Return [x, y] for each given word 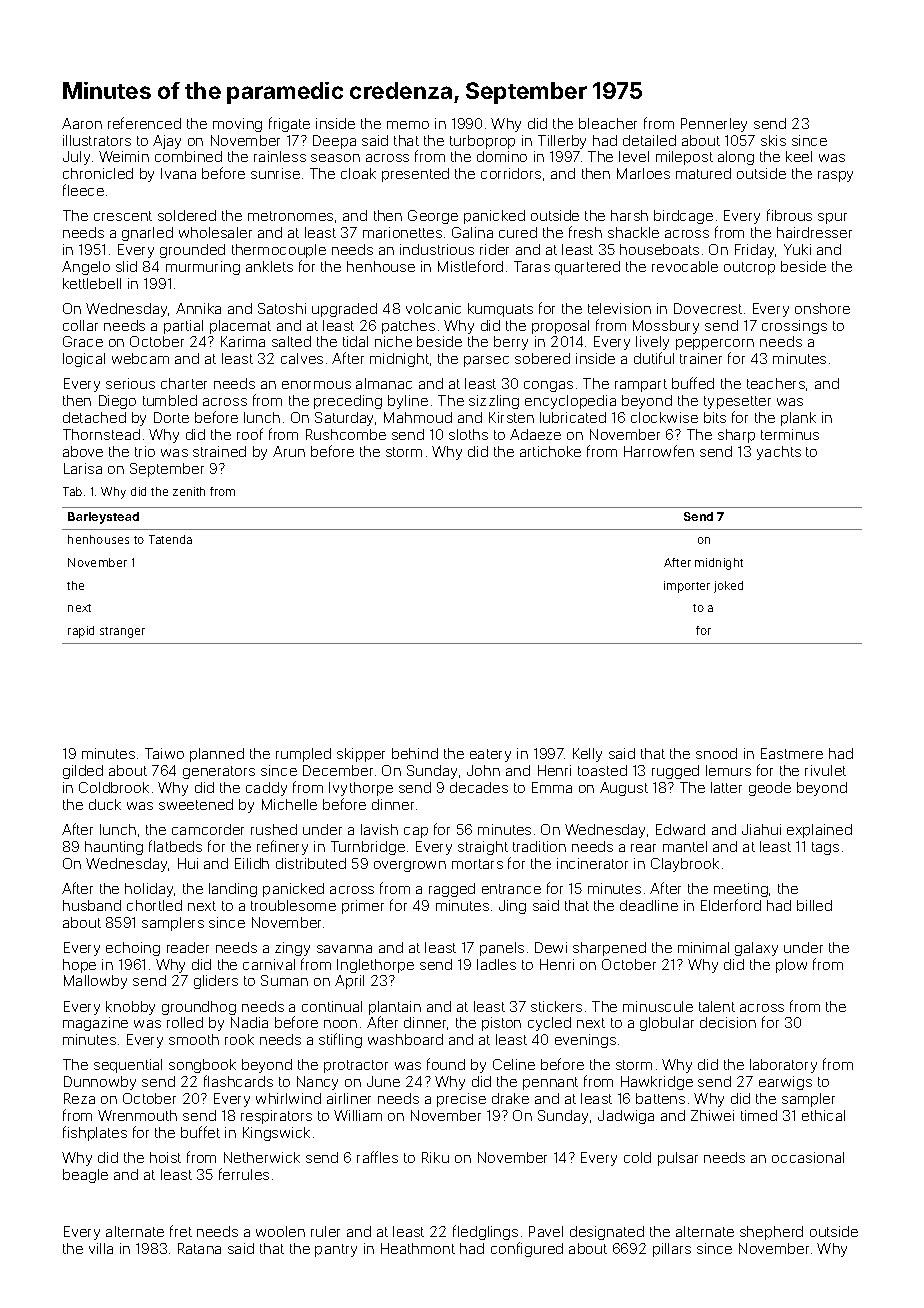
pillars [672, 1250]
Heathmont [418, 1248]
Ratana [199, 1248]
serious [130, 383]
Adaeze [535, 434]
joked [728, 587]
